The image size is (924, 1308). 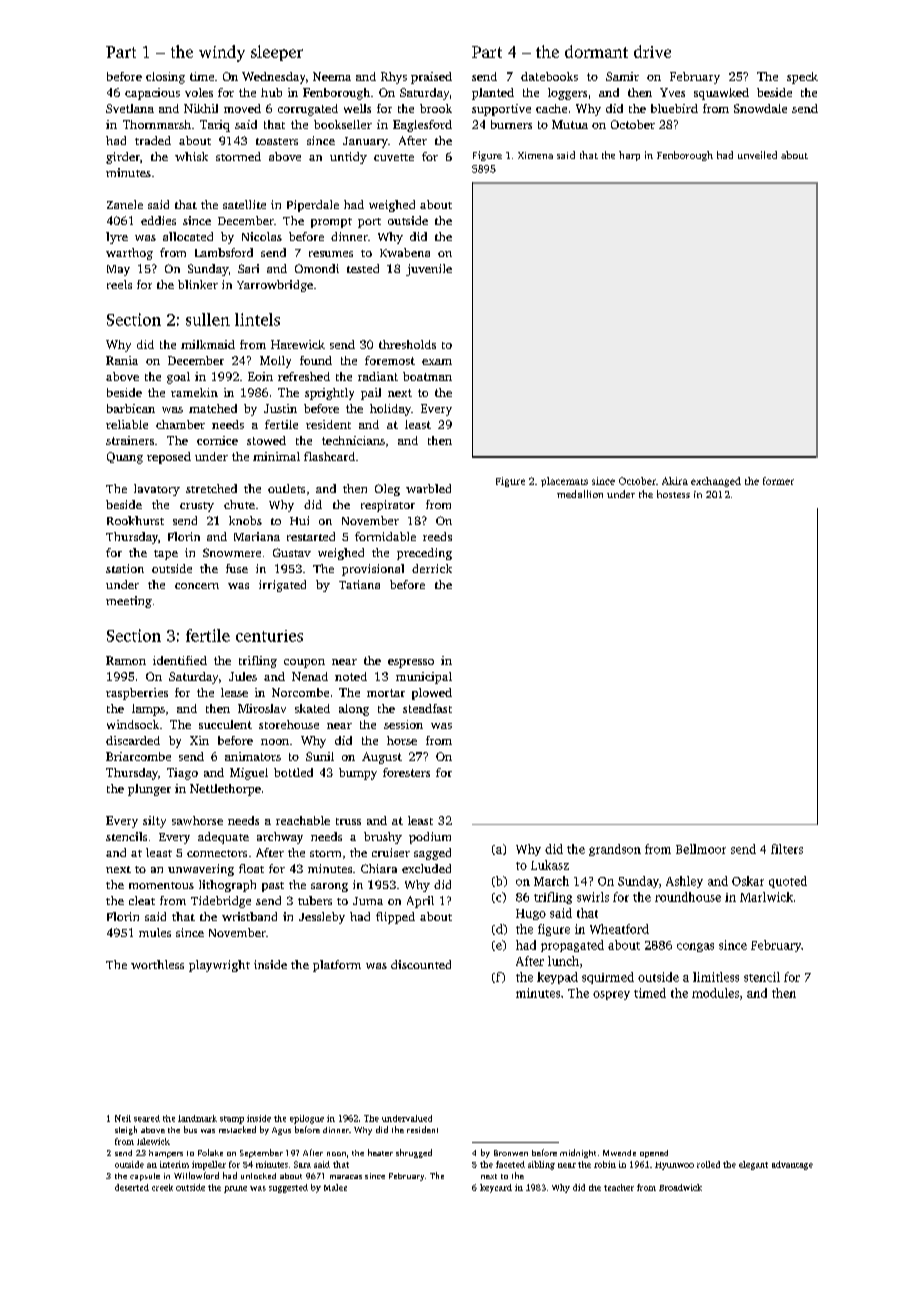 What do you see at coordinates (629, 156) in the image?
I see `harp` at bounding box center [629, 156].
